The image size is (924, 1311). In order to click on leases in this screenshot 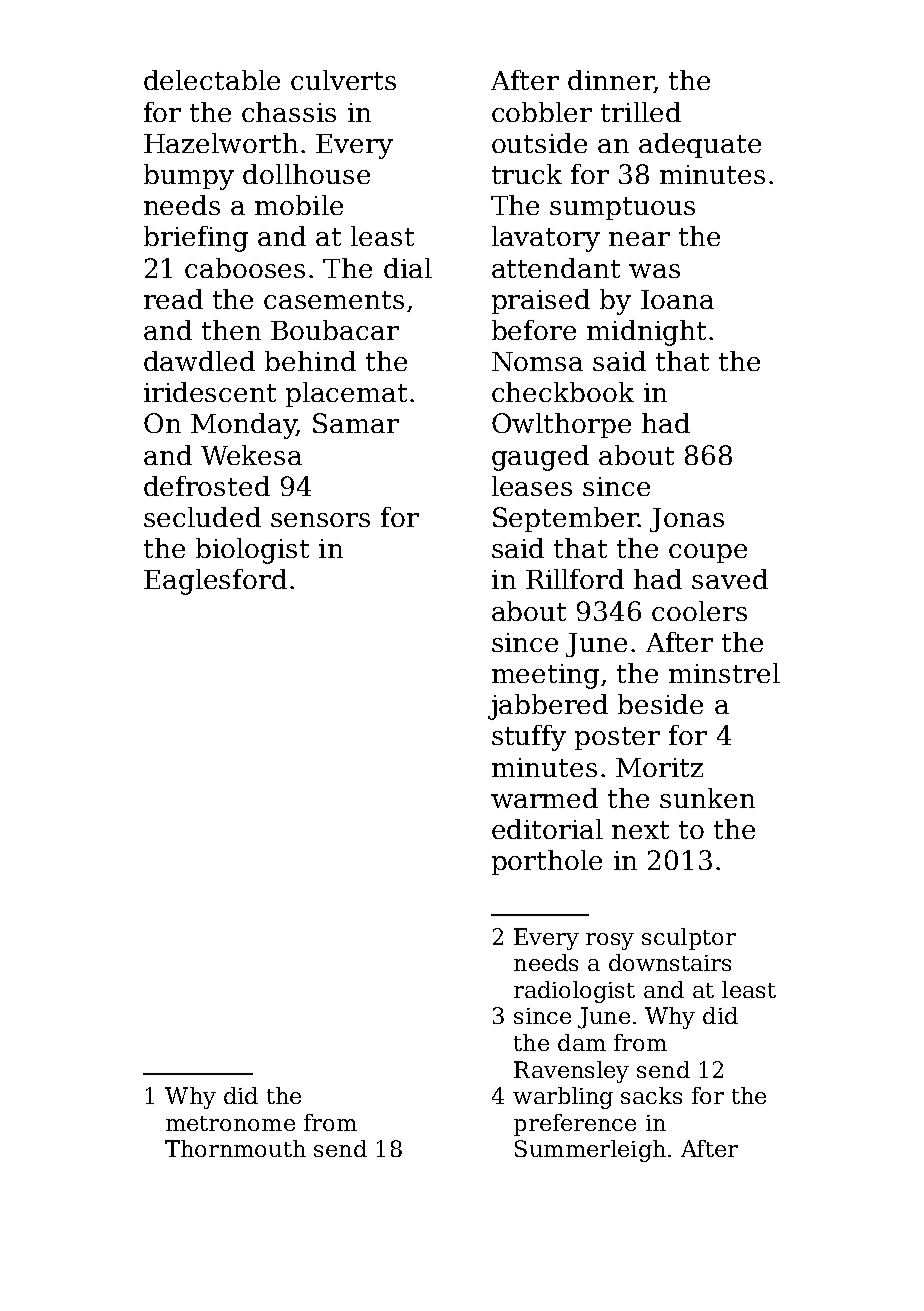, I will do `click(532, 486)`.
